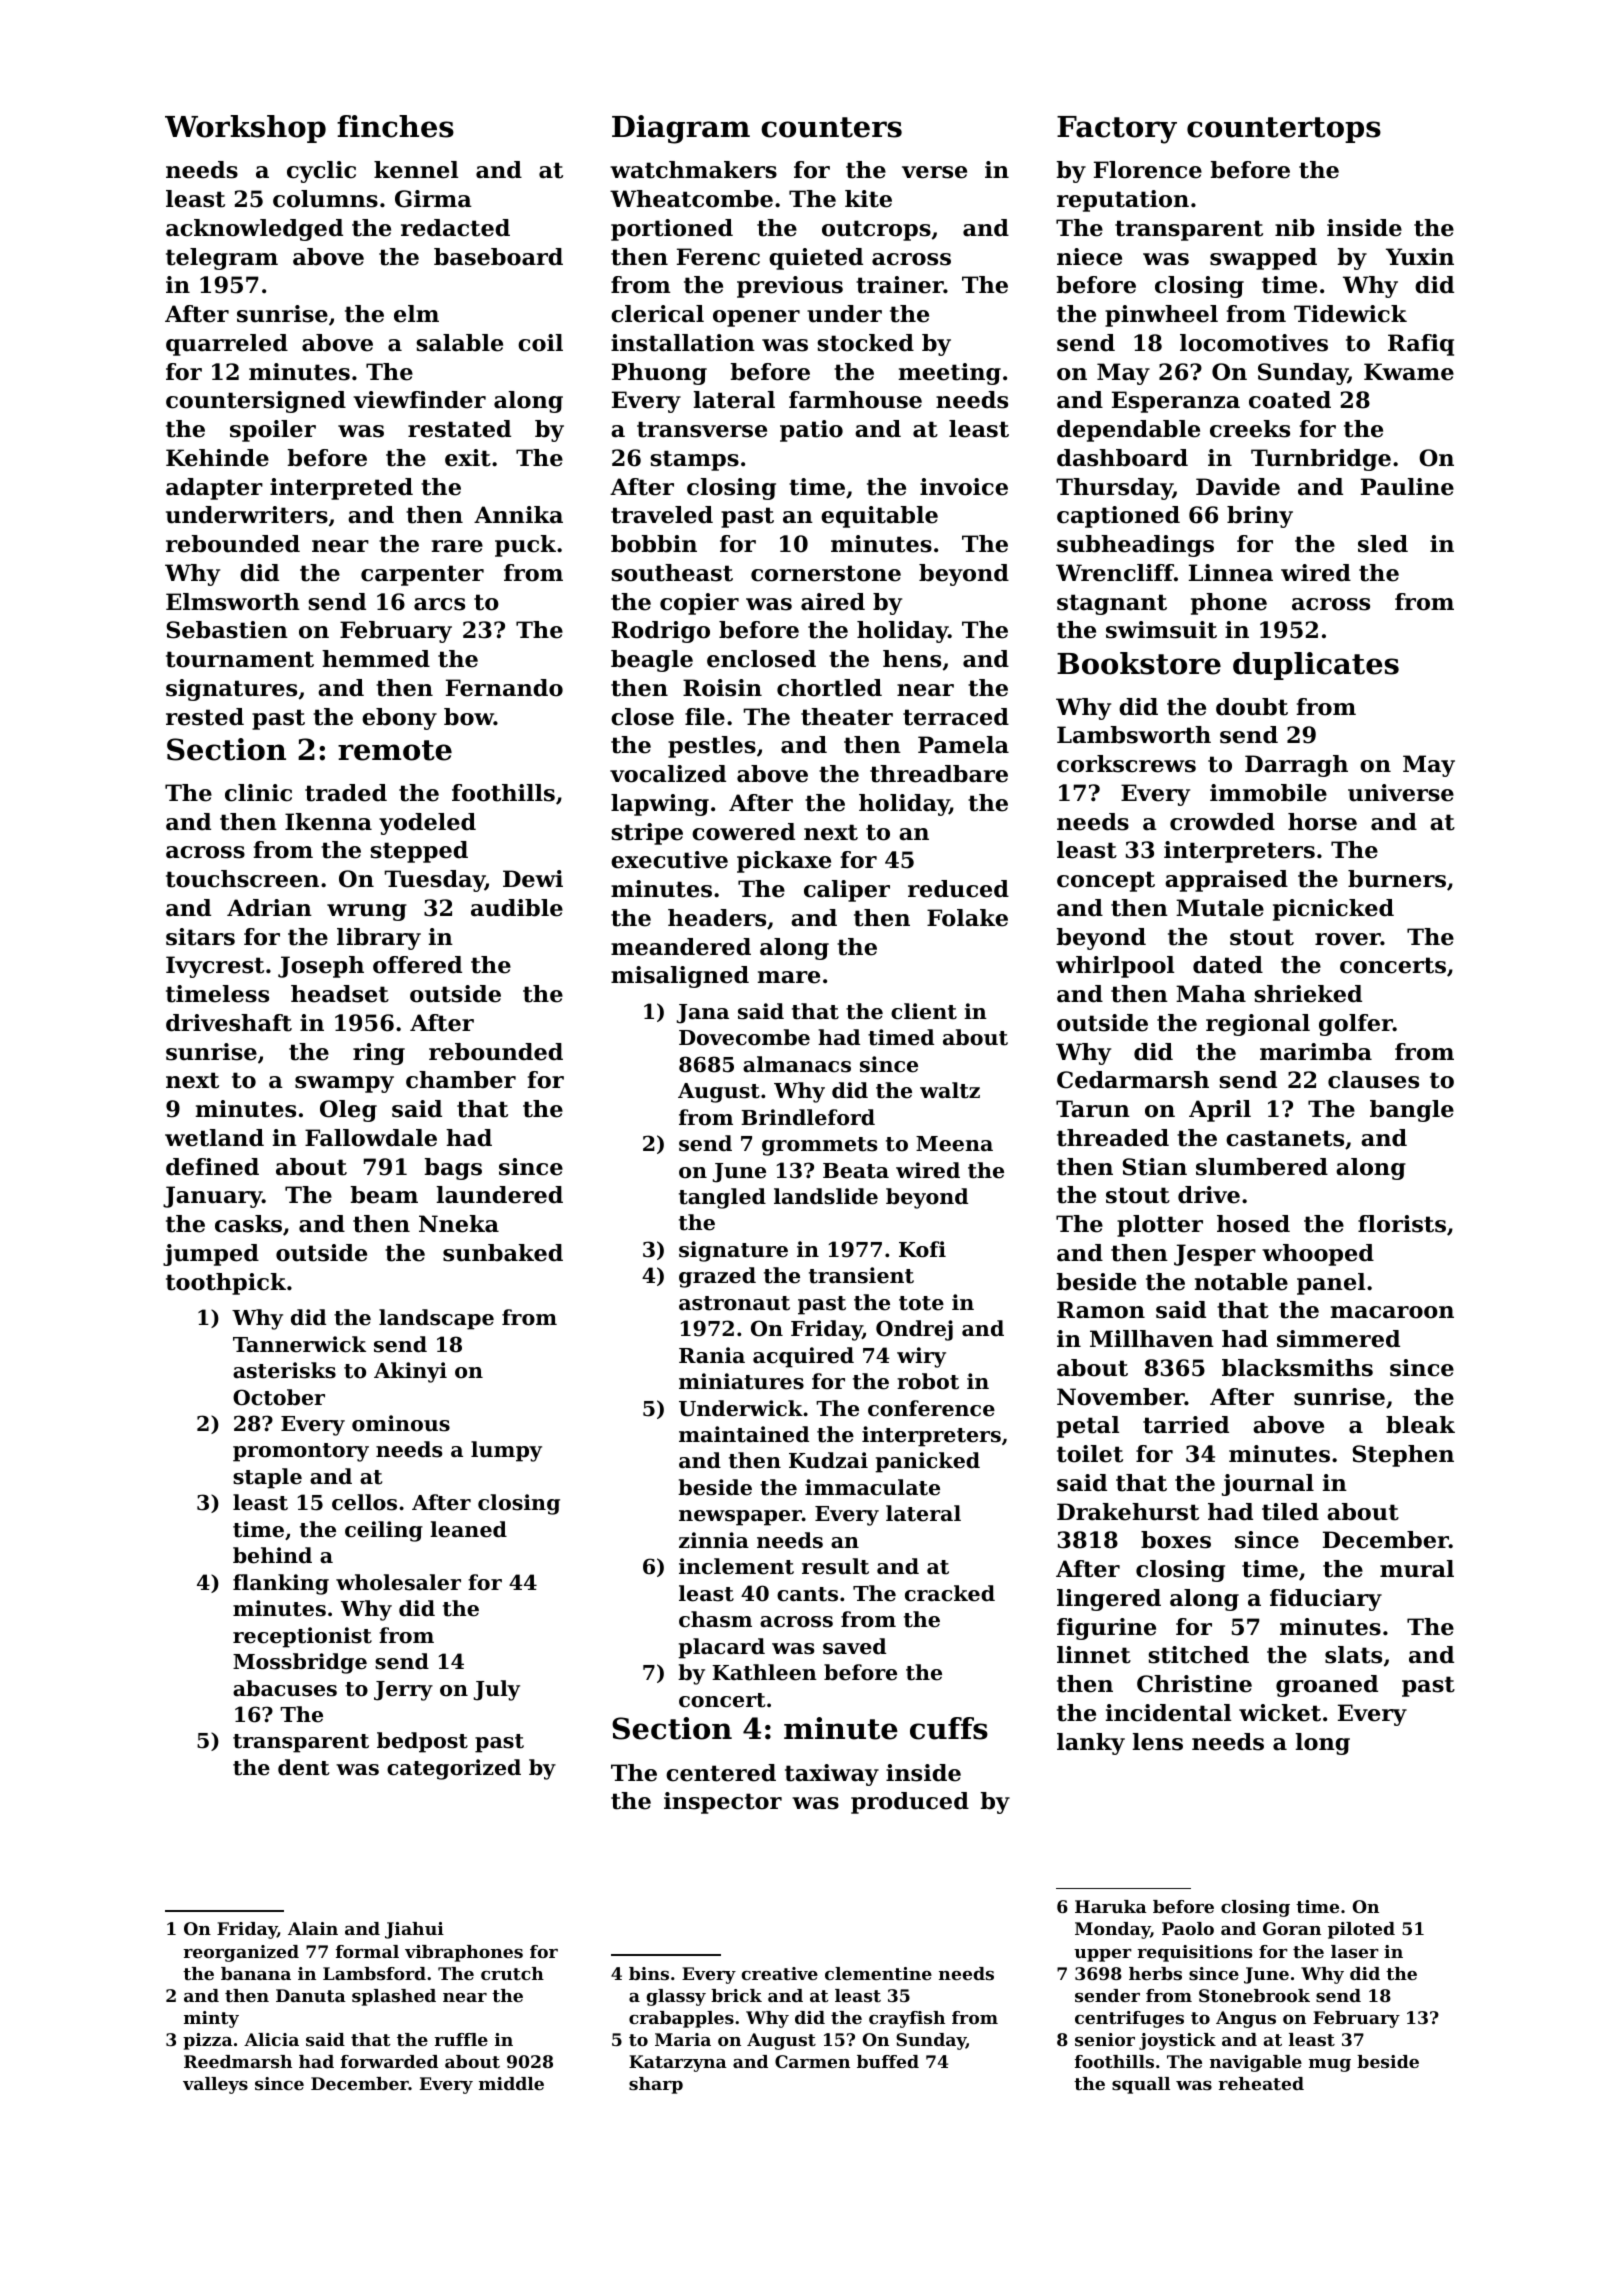 The image size is (1620, 2292). I want to click on panicked, so click(927, 1462).
